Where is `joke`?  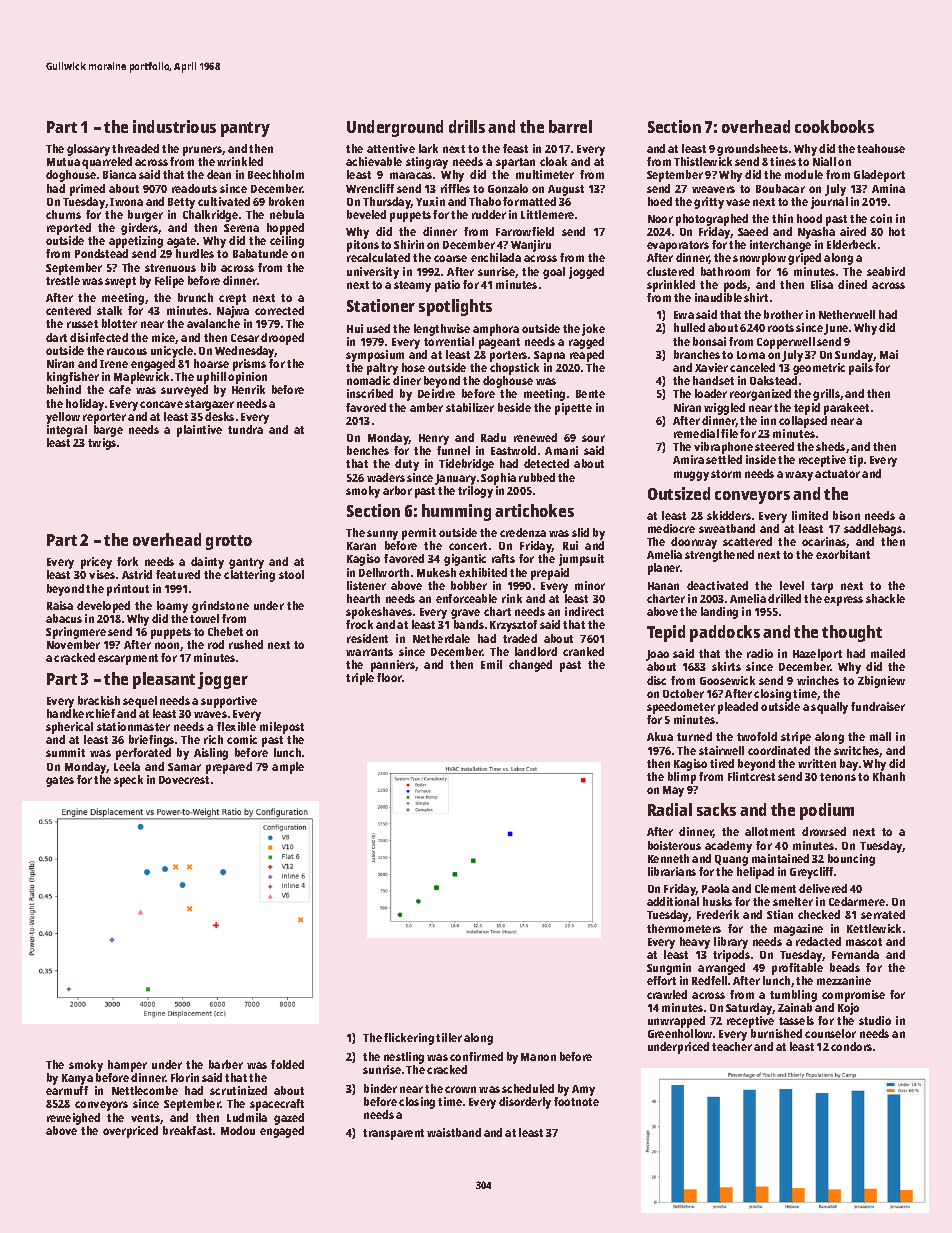 joke is located at coordinates (593, 330).
